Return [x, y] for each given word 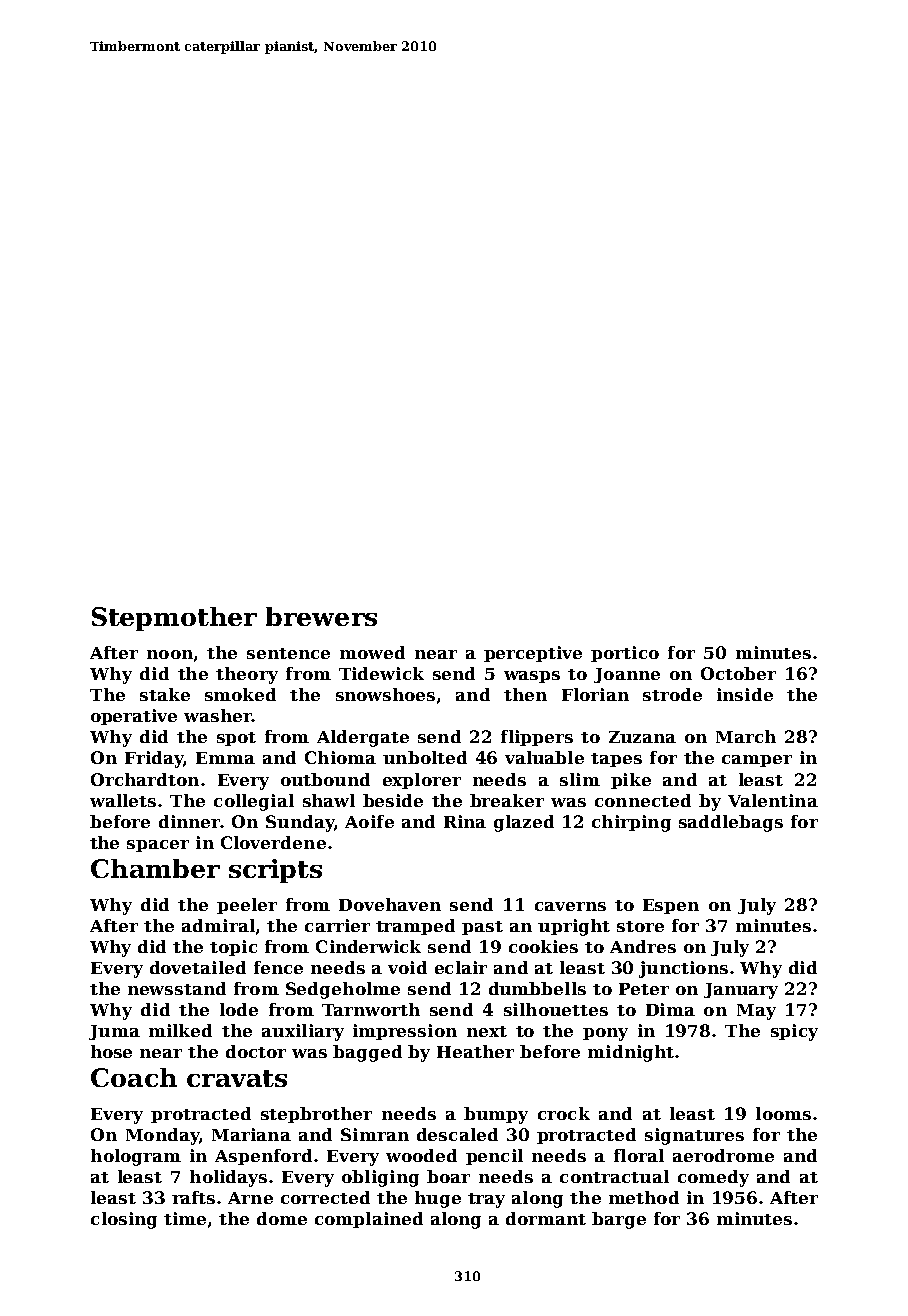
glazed [524, 823]
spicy [794, 1032]
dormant [546, 1218]
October [738, 673]
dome [282, 1218]
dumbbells [537, 988]
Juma [114, 1032]
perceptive [533, 654]
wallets [123, 800]
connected [643, 800]
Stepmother [174, 619]
